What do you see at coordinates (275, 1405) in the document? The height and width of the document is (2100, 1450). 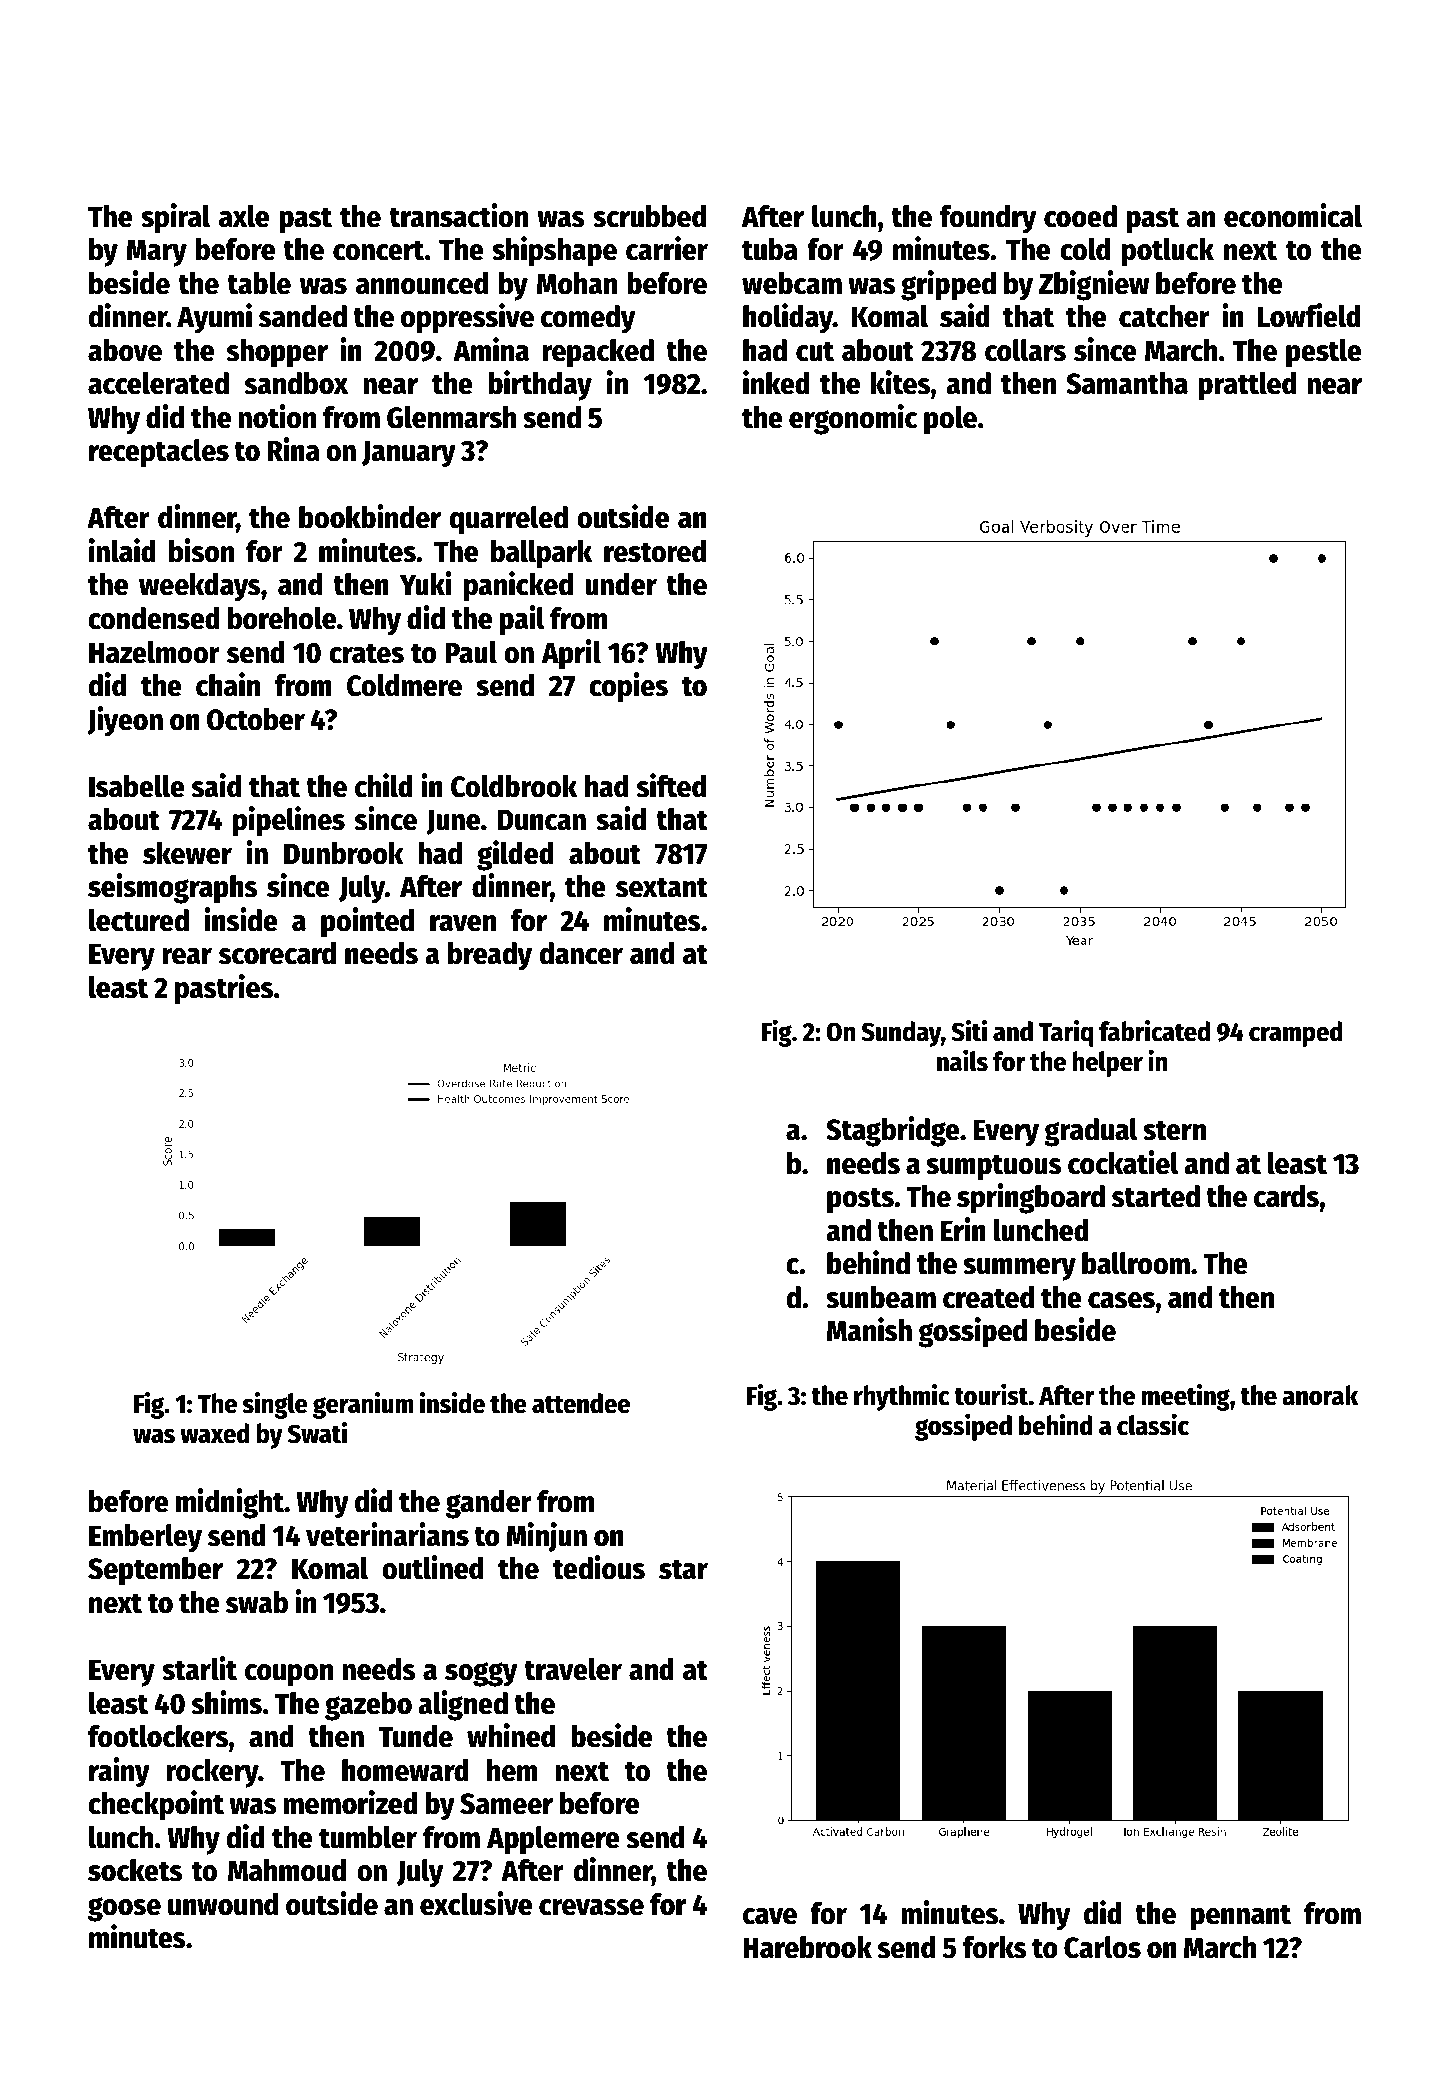 I see `single` at bounding box center [275, 1405].
